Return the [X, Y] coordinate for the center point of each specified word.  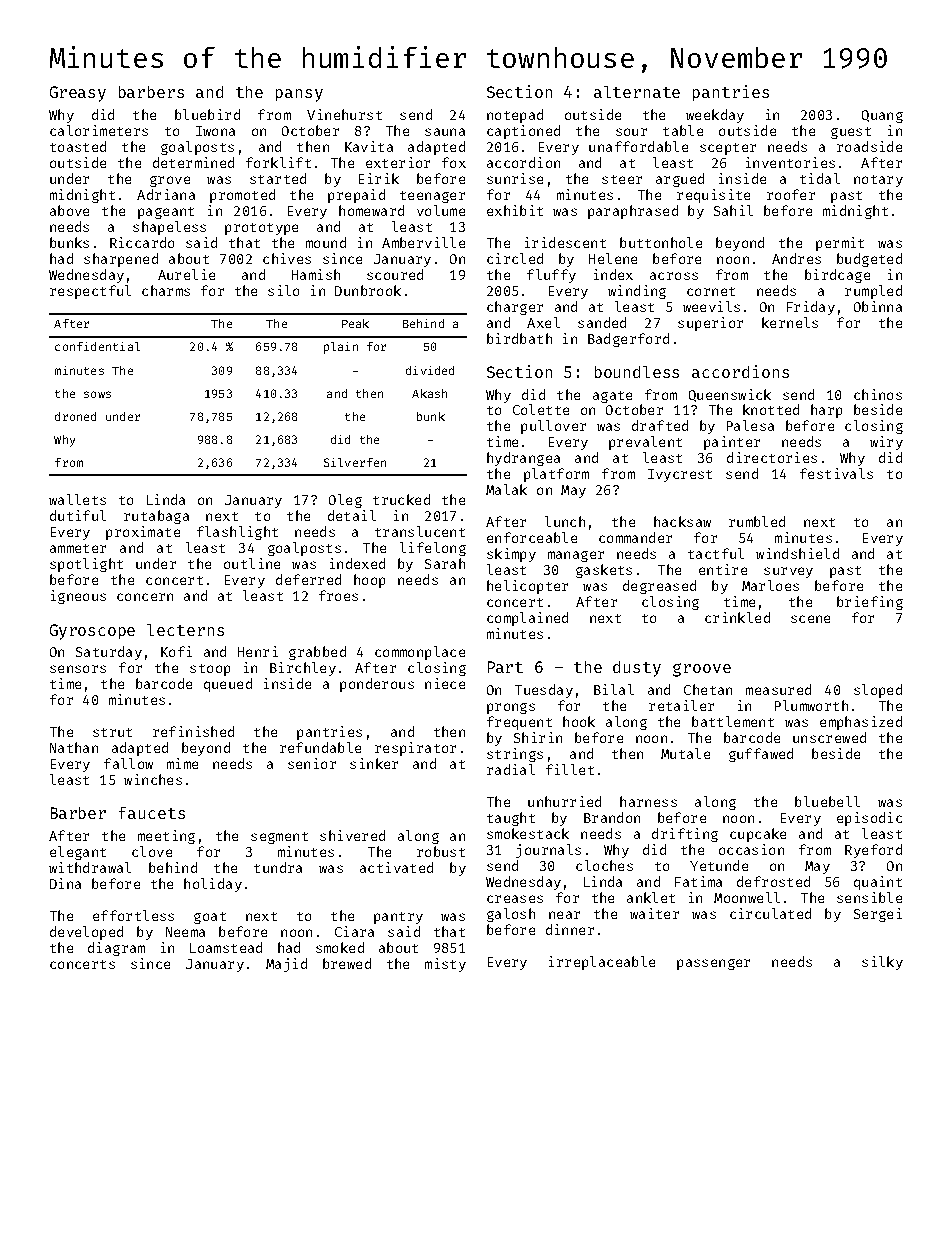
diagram [116, 949]
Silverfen [355, 462]
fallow [128, 763]
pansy [299, 95]
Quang [882, 116]
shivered [352, 835]
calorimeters [99, 130]
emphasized [861, 723]
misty [445, 965]
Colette [541, 409]
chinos [878, 394]
